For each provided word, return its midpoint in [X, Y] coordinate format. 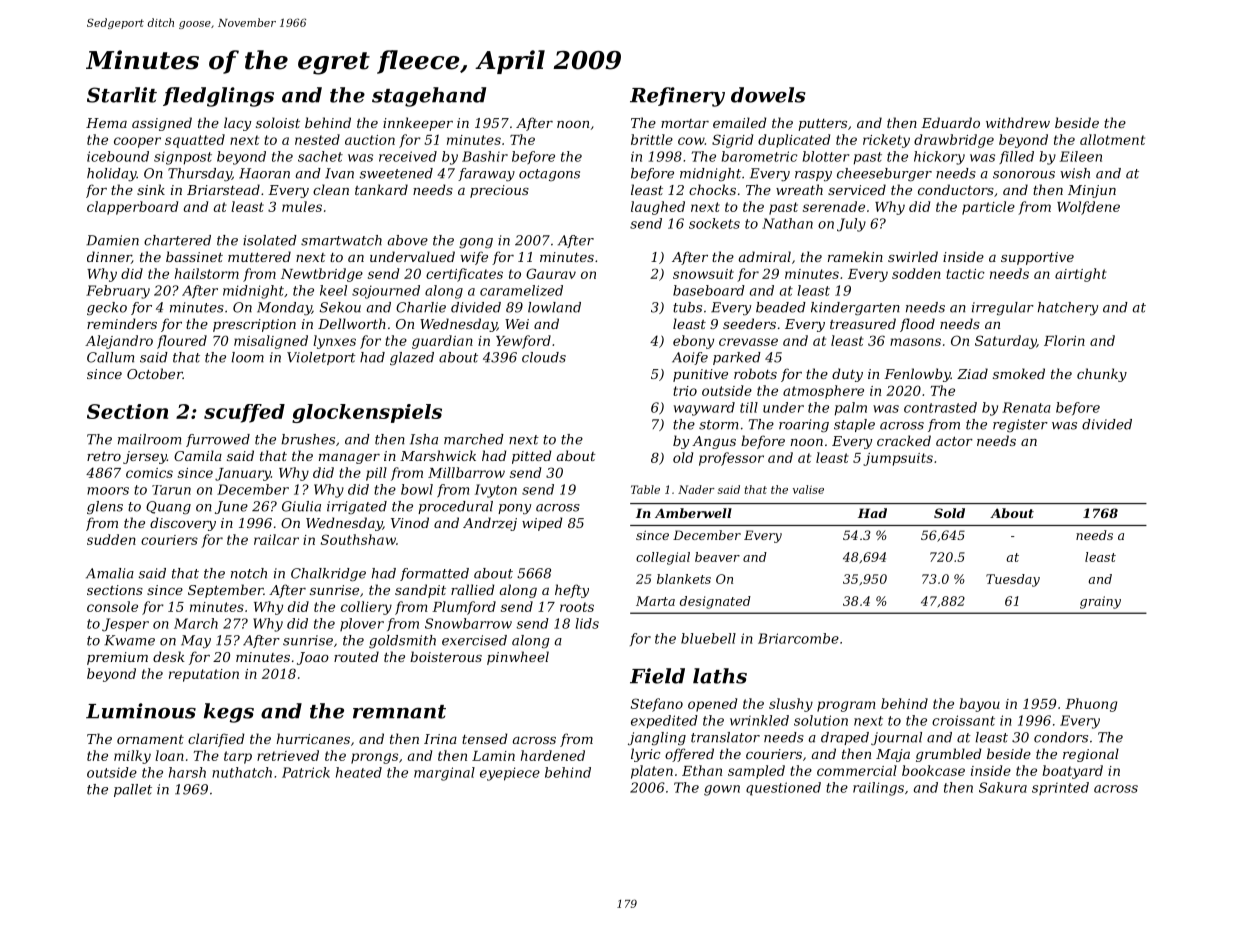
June [231, 507]
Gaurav [551, 273]
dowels [768, 95]
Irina [440, 739]
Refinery [677, 97]
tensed [485, 738]
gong [476, 243]
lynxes [334, 342]
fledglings [218, 97]
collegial [663, 558]
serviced [857, 189]
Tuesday [1013, 580]
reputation [204, 675]
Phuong [1091, 705]
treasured [863, 323]
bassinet [194, 256]
